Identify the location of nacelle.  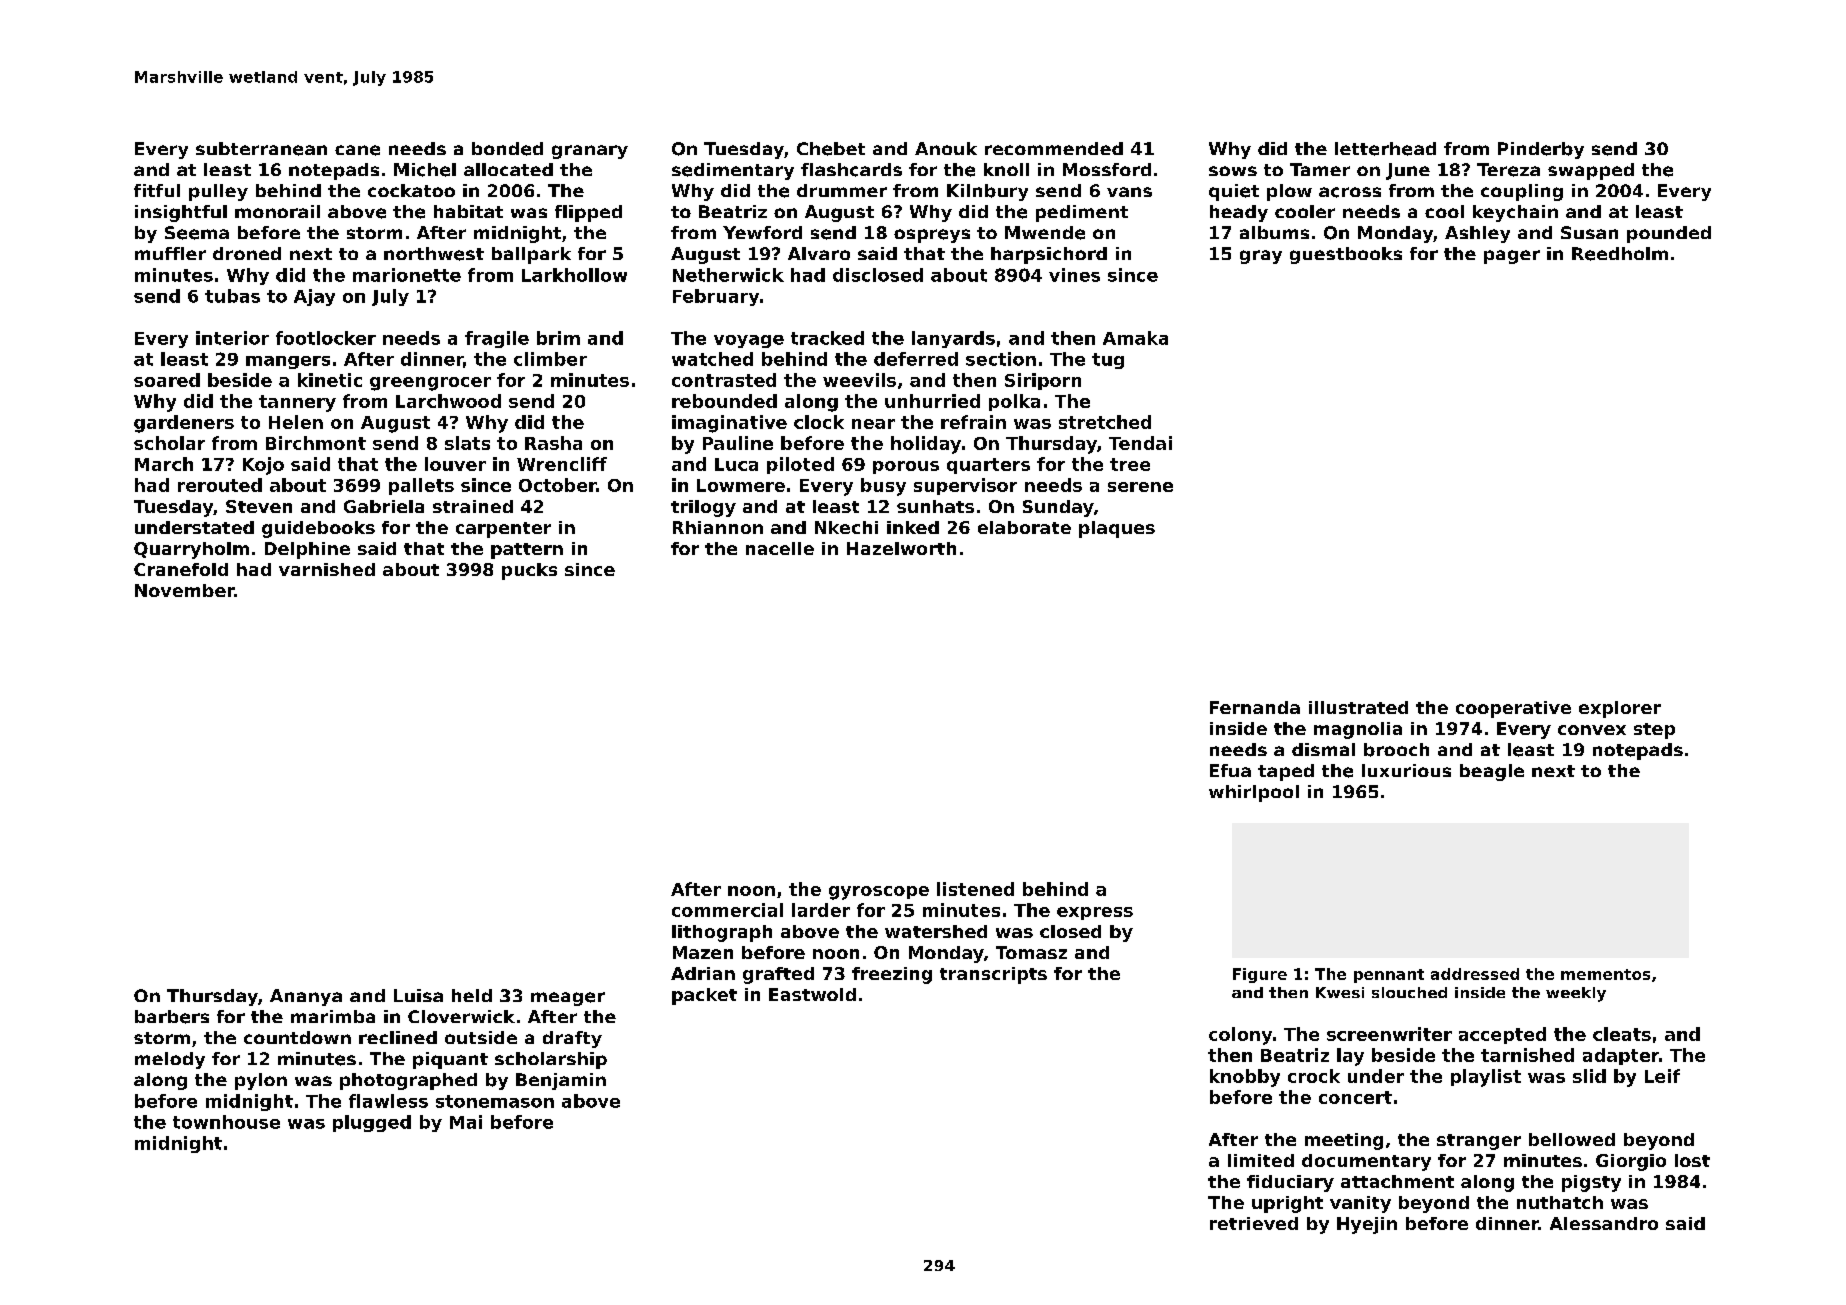
(780, 548).
